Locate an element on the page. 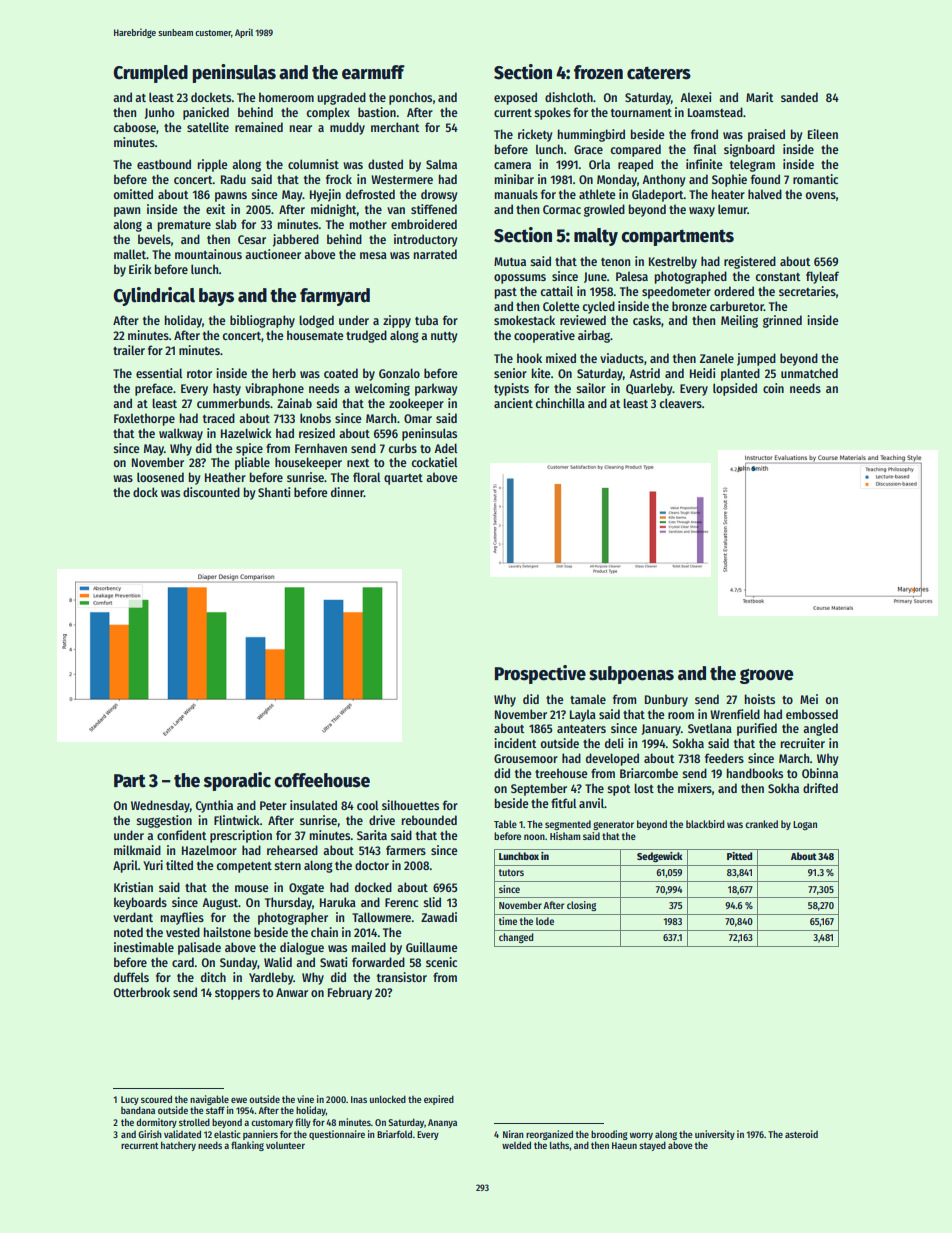 The height and width of the image is (1233, 952). earmuff is located at coordinates (373, 72).
